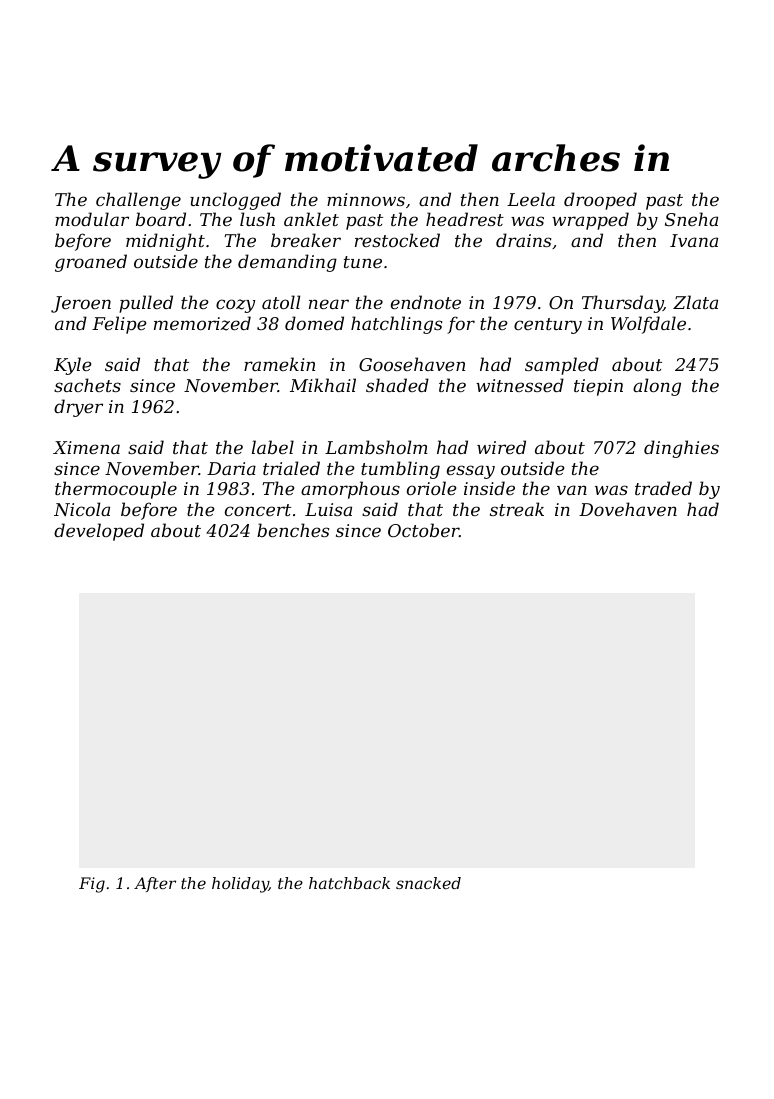 This screenshot has height=1099, width=774. I want to click on Ivana, so click(694, 240).
